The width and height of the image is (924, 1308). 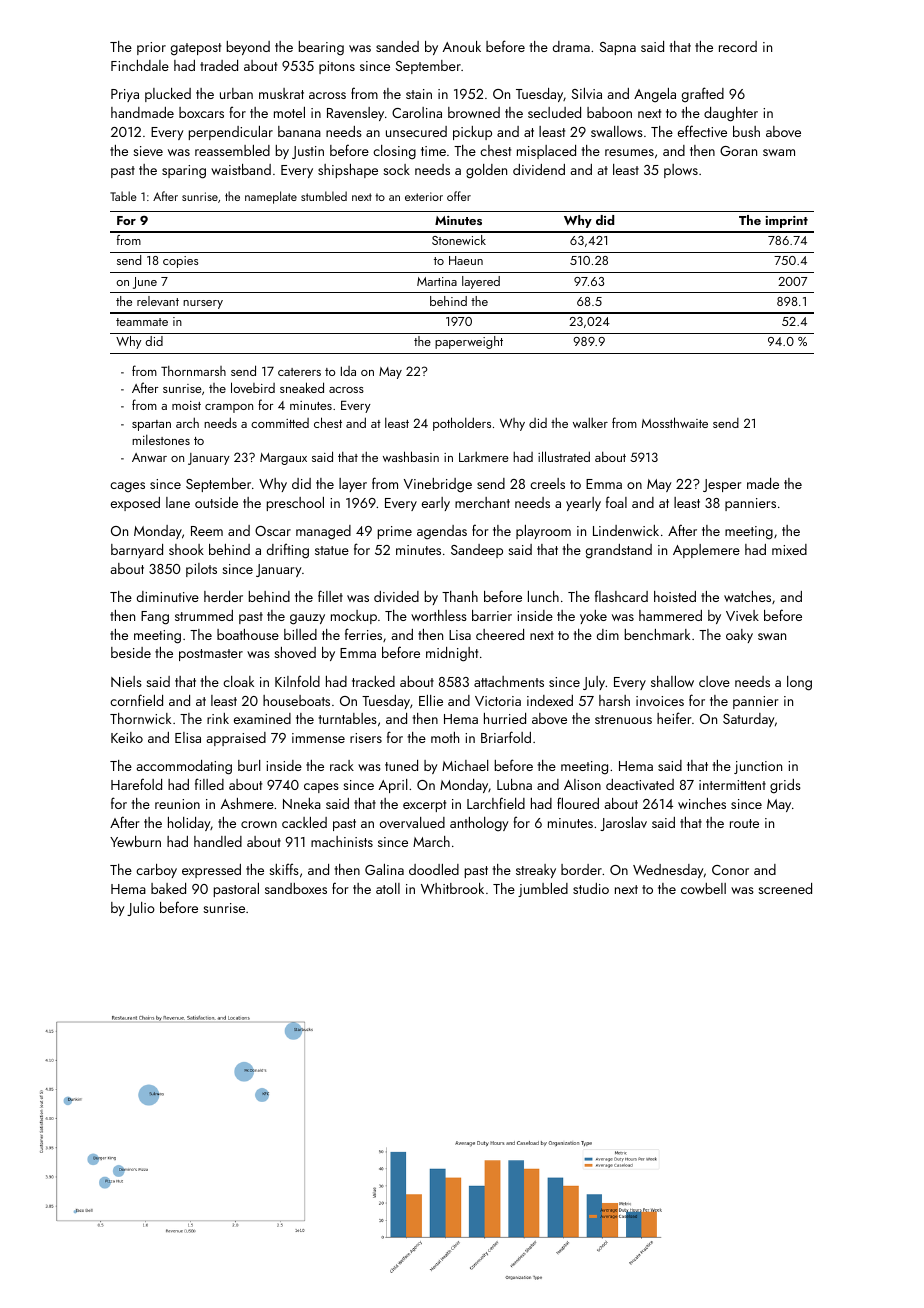 I want to click on spartan, so click(x=151, y=425).
